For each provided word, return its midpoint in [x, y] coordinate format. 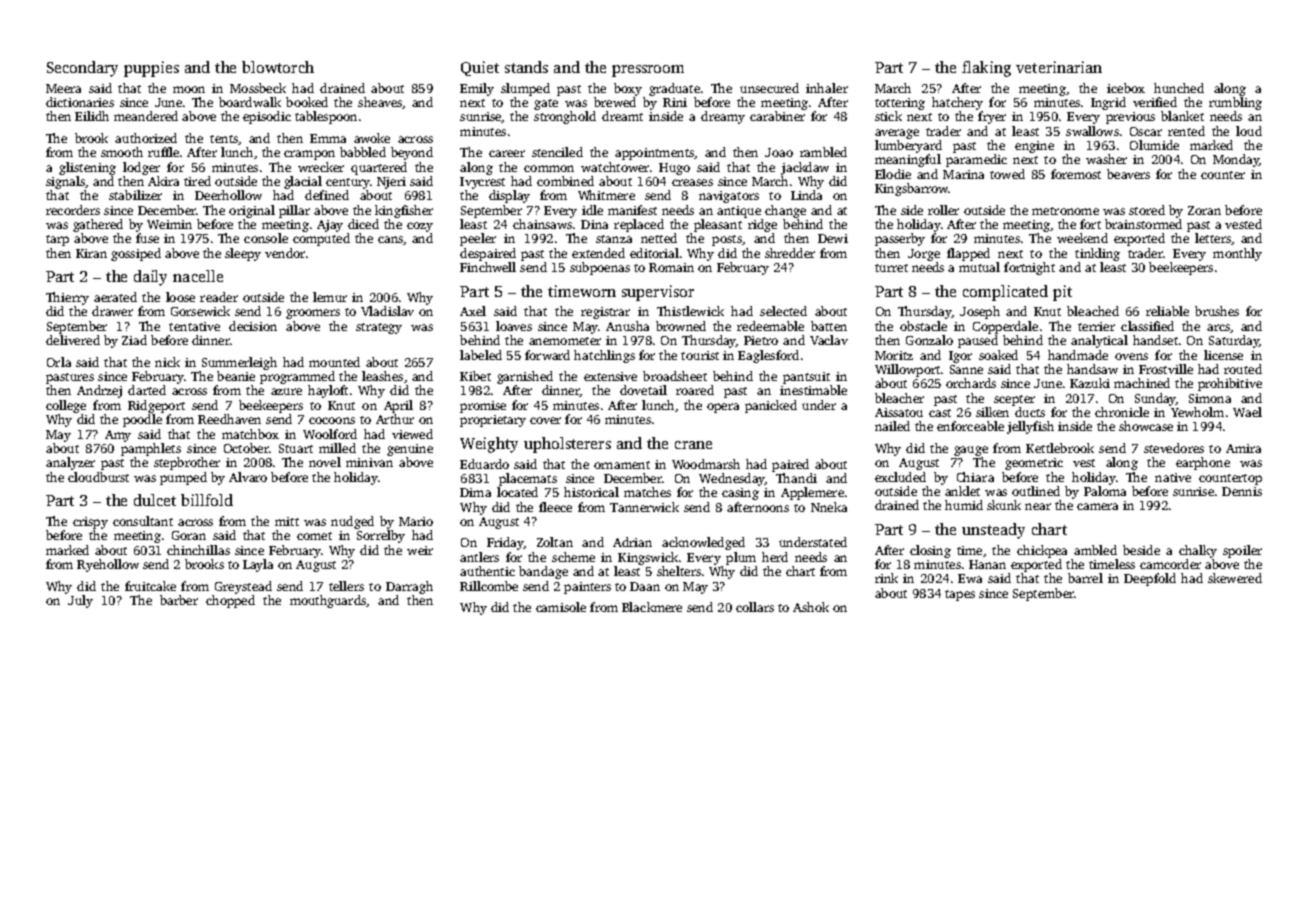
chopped [230, 601]
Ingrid [1108, 103]
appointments [654, 154]
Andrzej [99, 391]
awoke [372, 138]
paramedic [976, 160]
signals [65, 182]
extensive [610, 376]
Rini [675, 102]
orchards [971, 383]
